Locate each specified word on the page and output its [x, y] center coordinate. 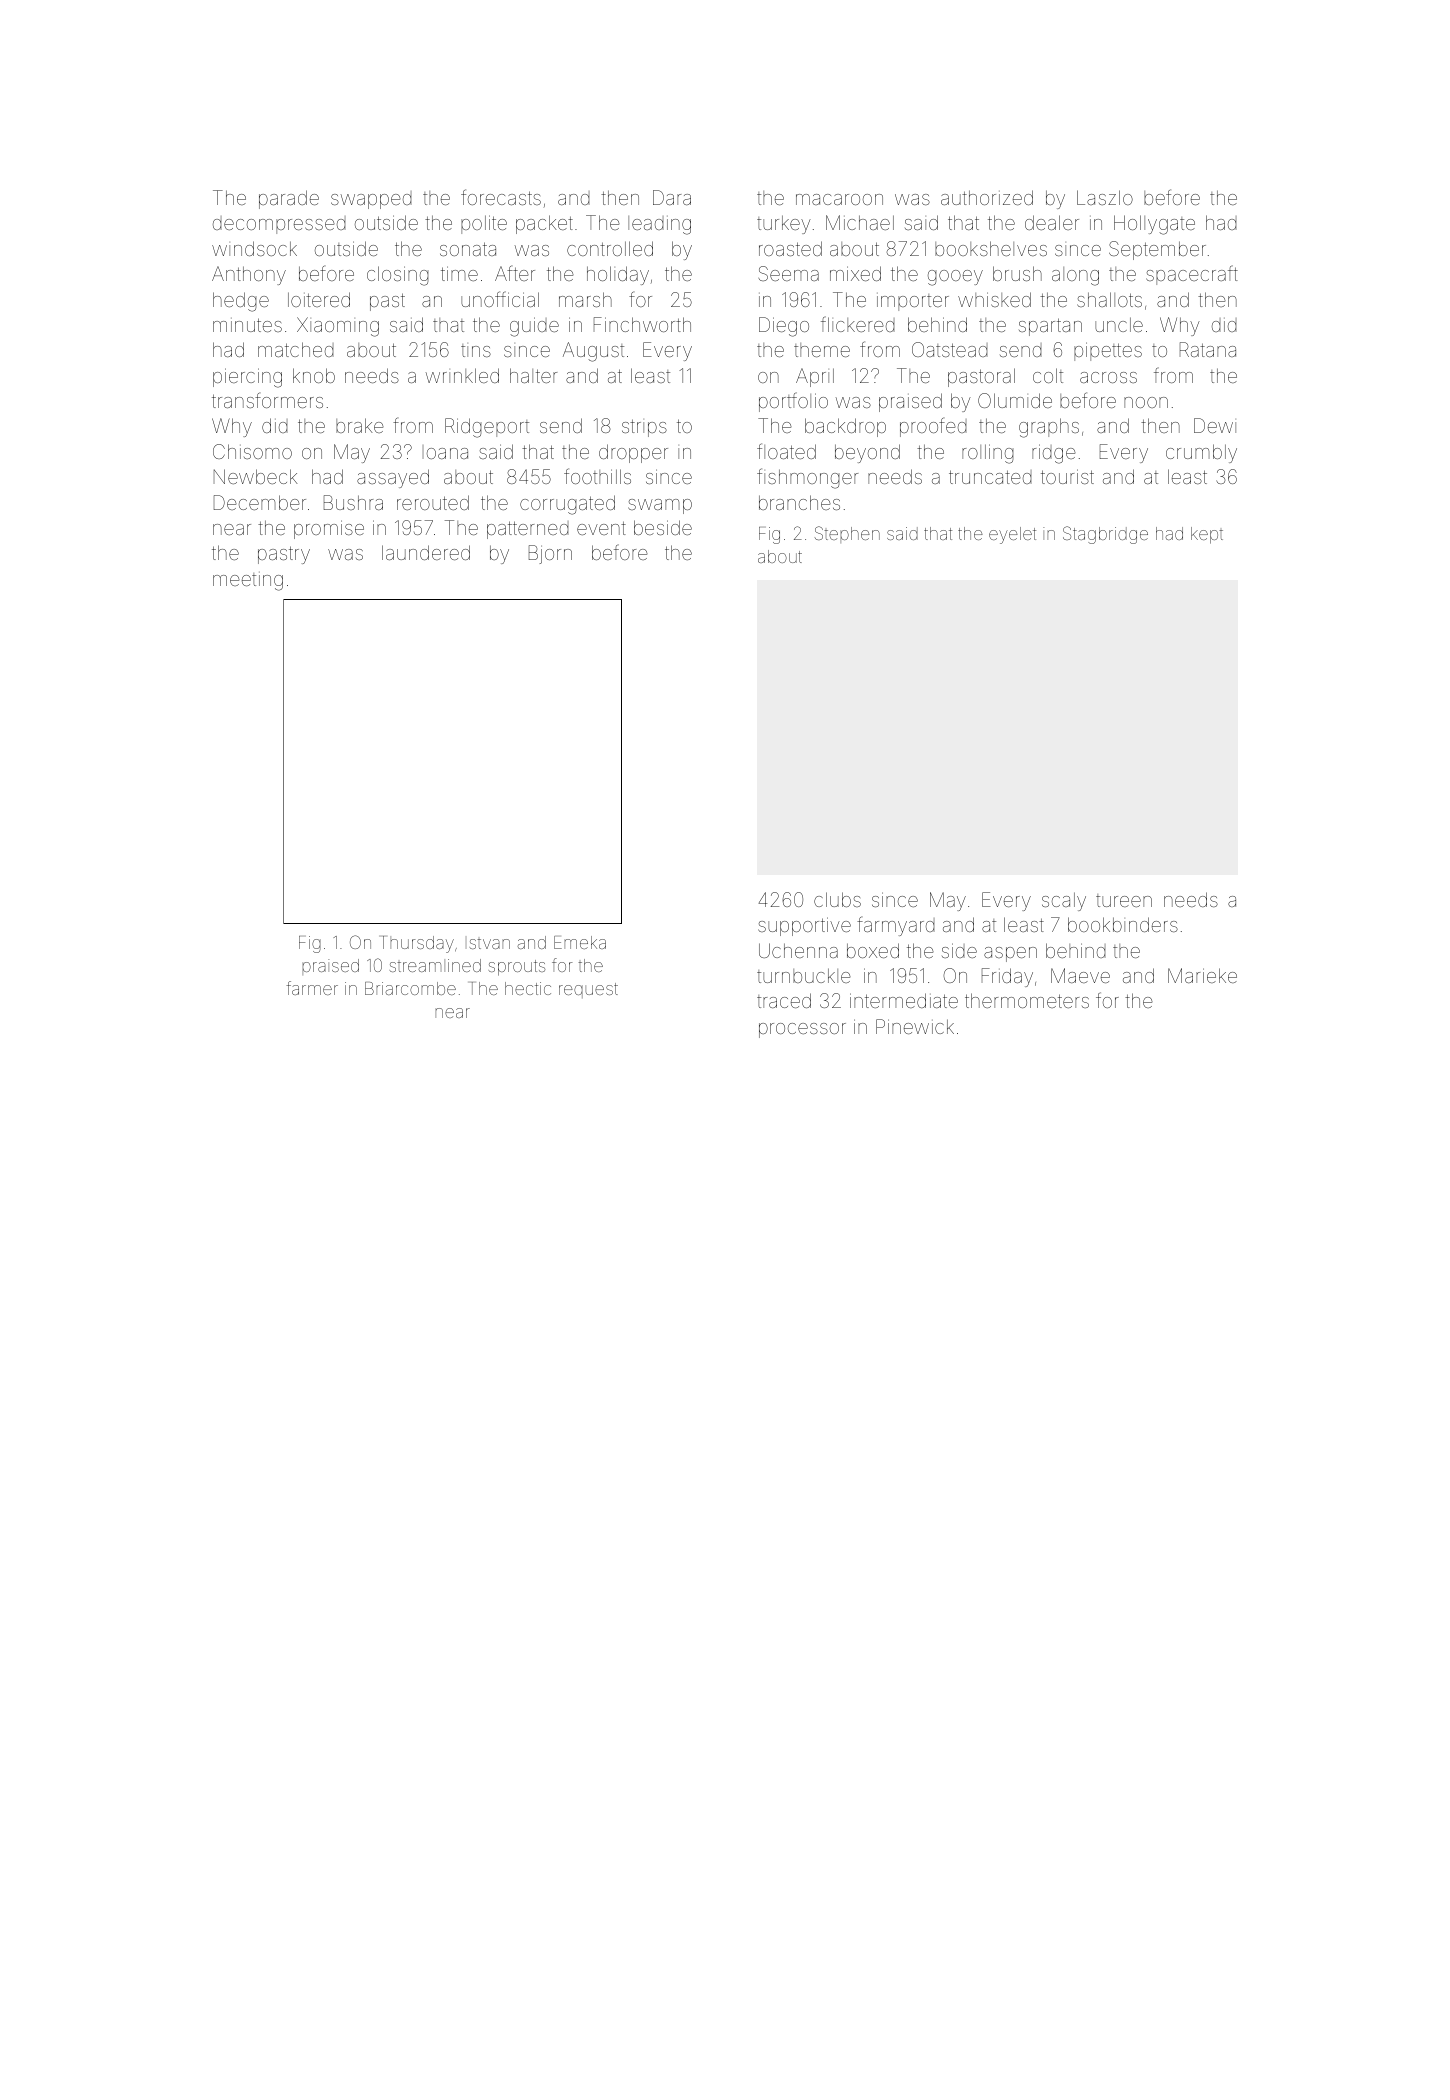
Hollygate [1154, 225]
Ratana [1208, 349]
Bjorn [550, 554]
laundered [426, 552]
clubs [837, 899]
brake [360, 425]
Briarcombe [410, 988]
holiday [618, 275]
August [593, 352]
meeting [248, 581]
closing [398, 276]
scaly [1064, 901]
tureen [1124, 900]
